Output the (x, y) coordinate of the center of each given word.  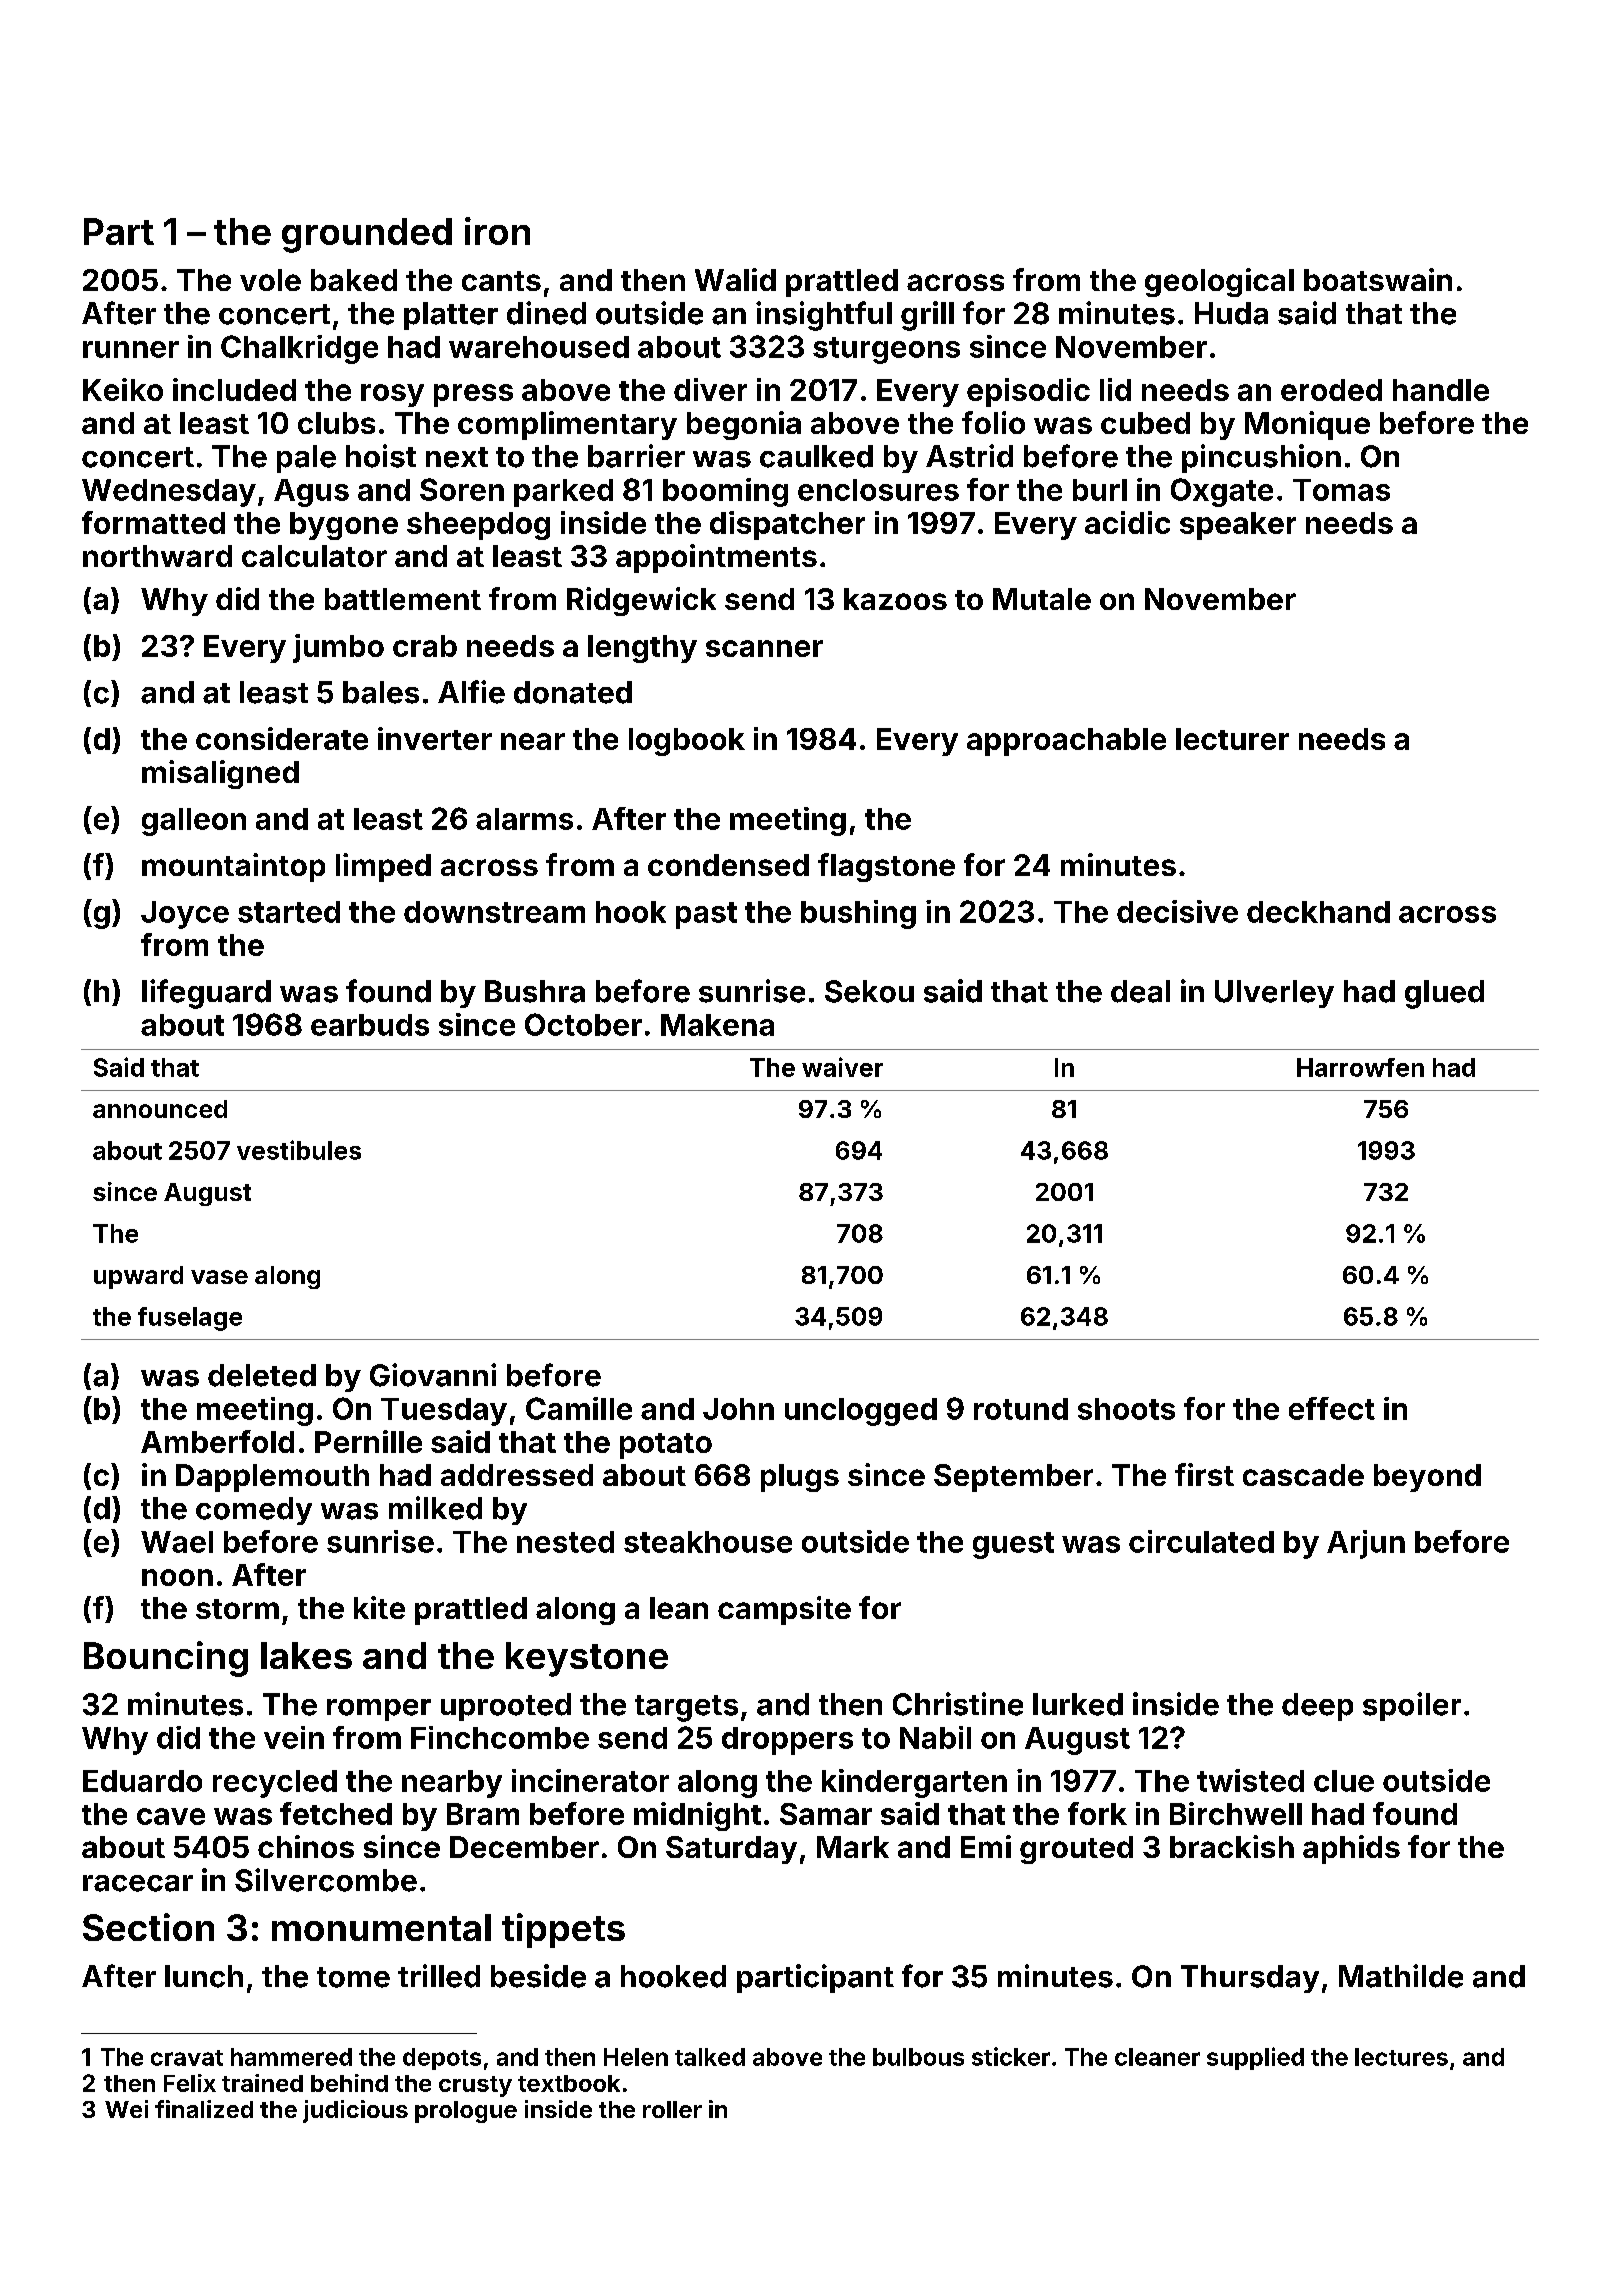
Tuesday (444, 1412)
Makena (717, 1025)
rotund (1021, 1409)
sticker (1011, 2056)
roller (672, 2109)
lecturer (1232, 739)
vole (270, 280)
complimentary (567, 425)
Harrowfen (1360, 1067)
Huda (1231, 313)
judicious (355, 2111)
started (289, 912)
